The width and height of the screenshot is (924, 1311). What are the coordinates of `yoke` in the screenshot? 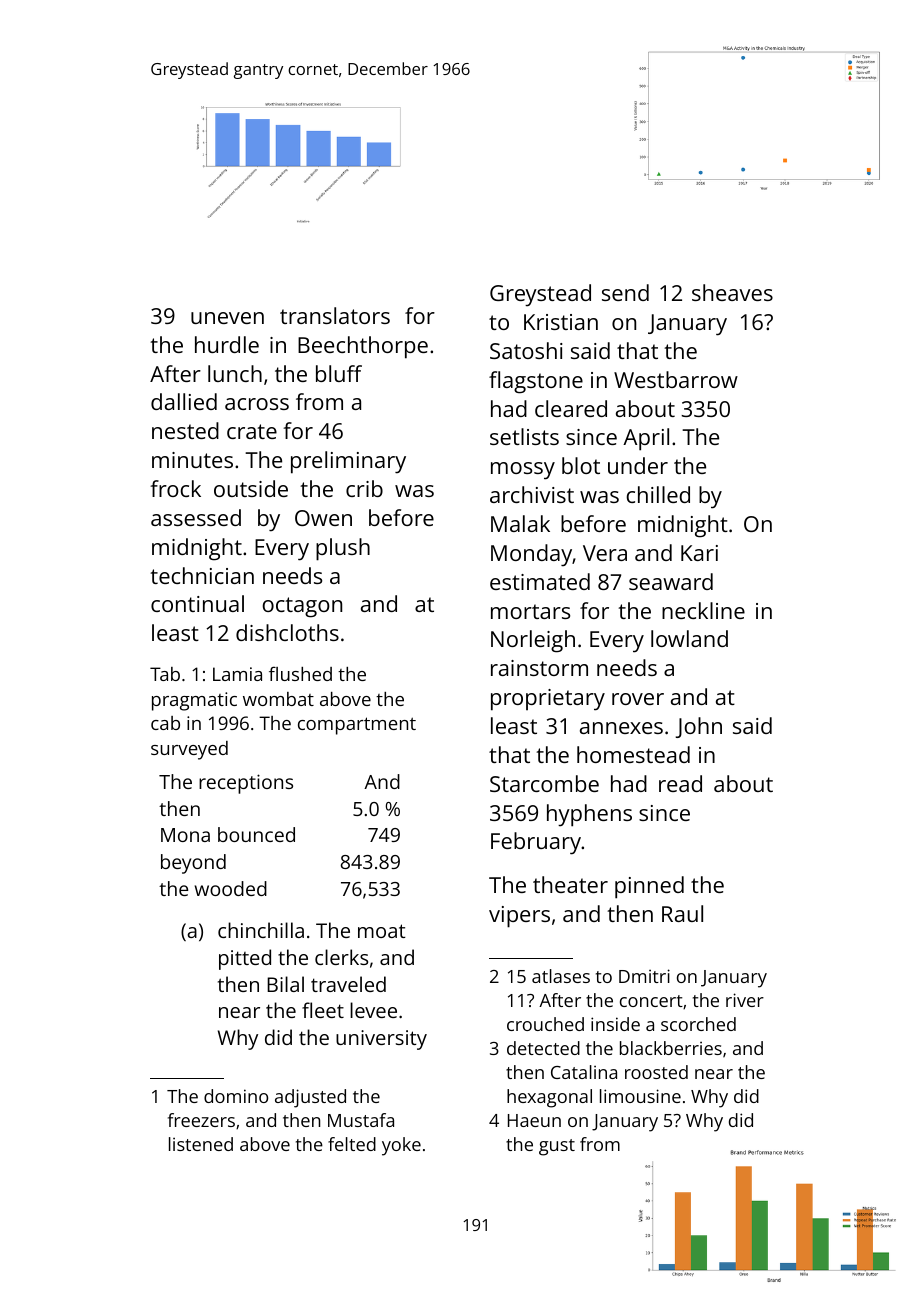 It's located at (401, 1146).
